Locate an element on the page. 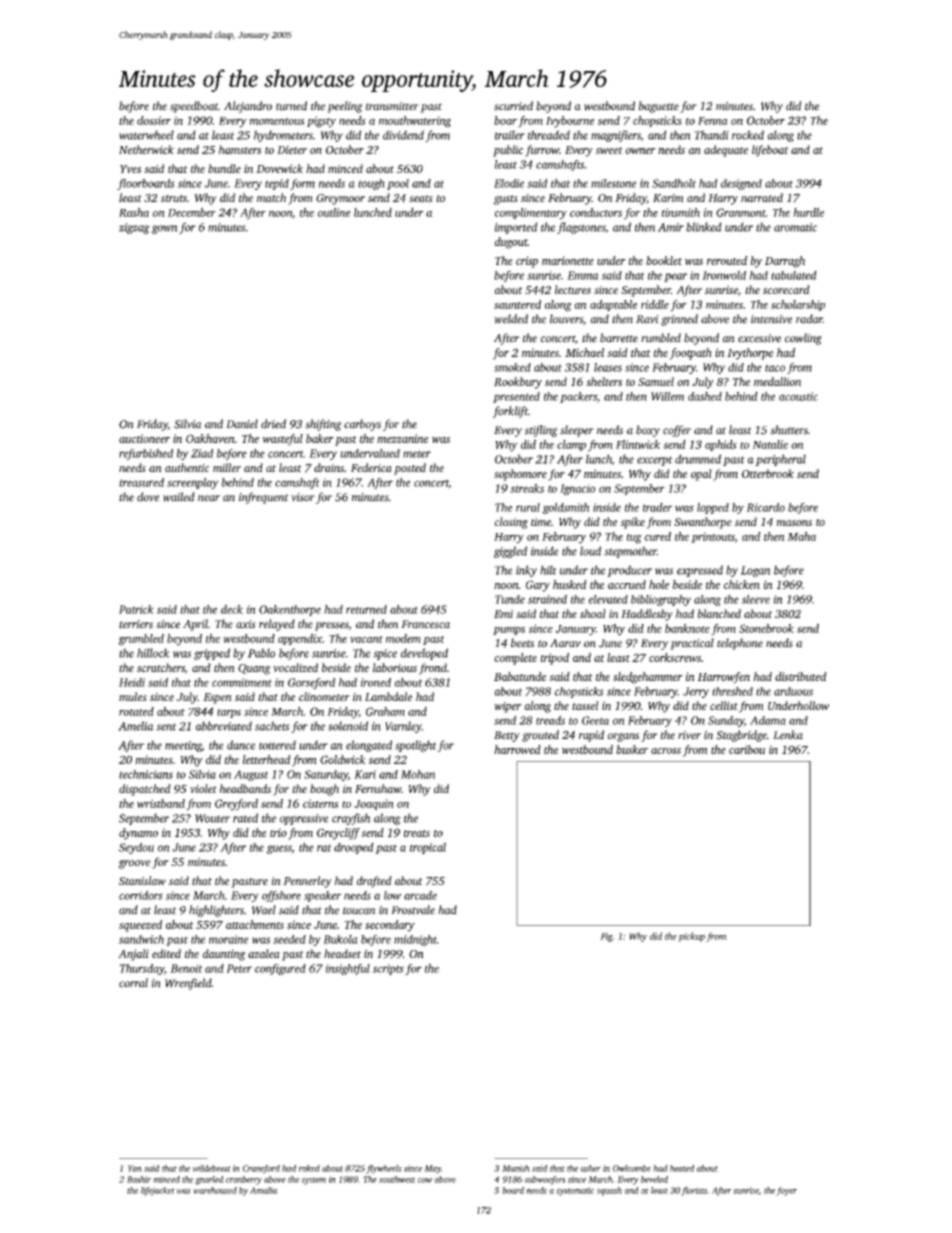 Image resolution: width=952 pixels, height=1233 pixels. baguette is located at coordinates (658, 107).
